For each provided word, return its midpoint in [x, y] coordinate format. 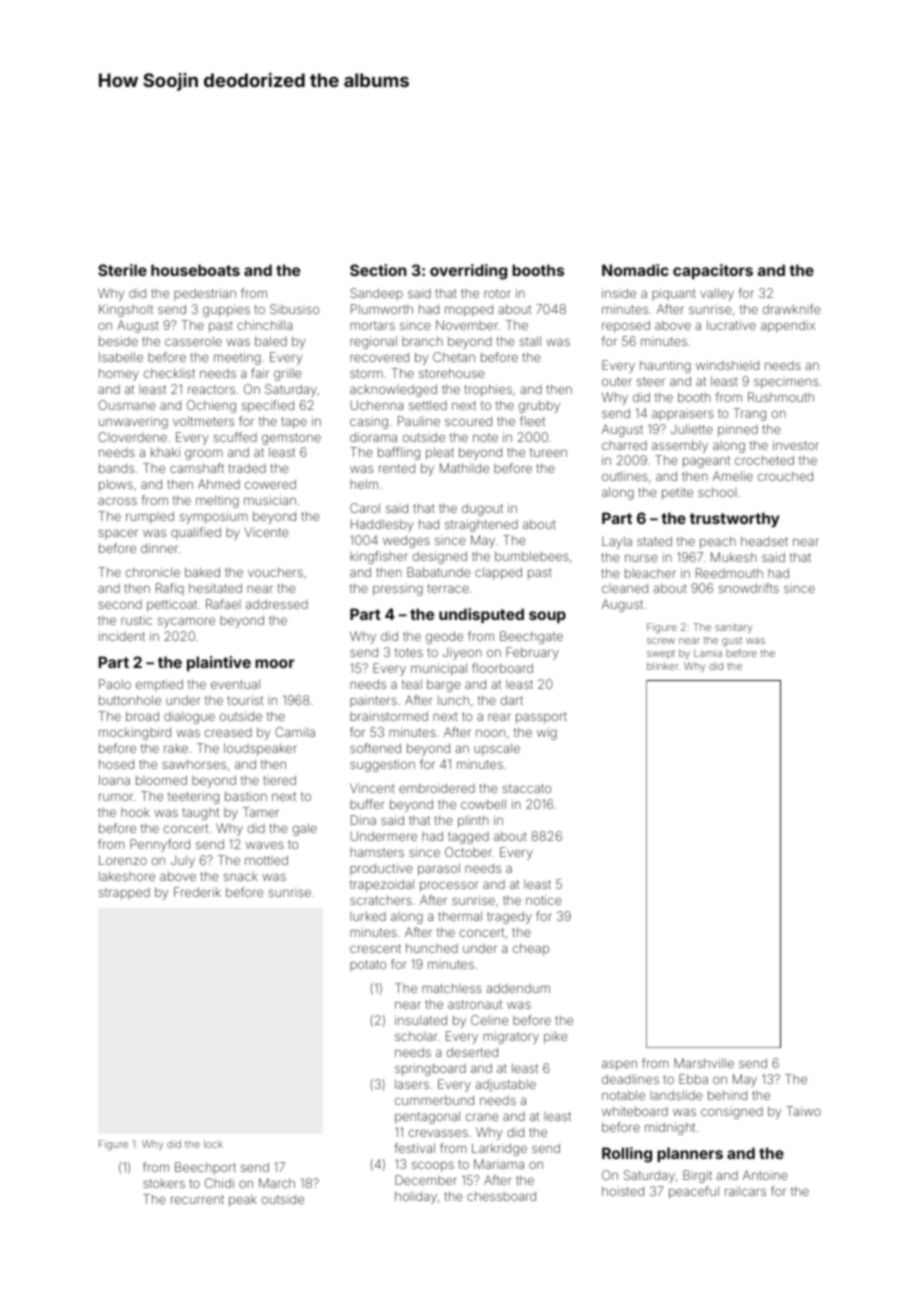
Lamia [708, 653]
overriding [468, 272]
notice [544, 900]
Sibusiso [294, 309]
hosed [116, 764]
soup [547, 617]
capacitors [713, 271]
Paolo [115, 684]
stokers [164, 1183]
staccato [527, 788]
